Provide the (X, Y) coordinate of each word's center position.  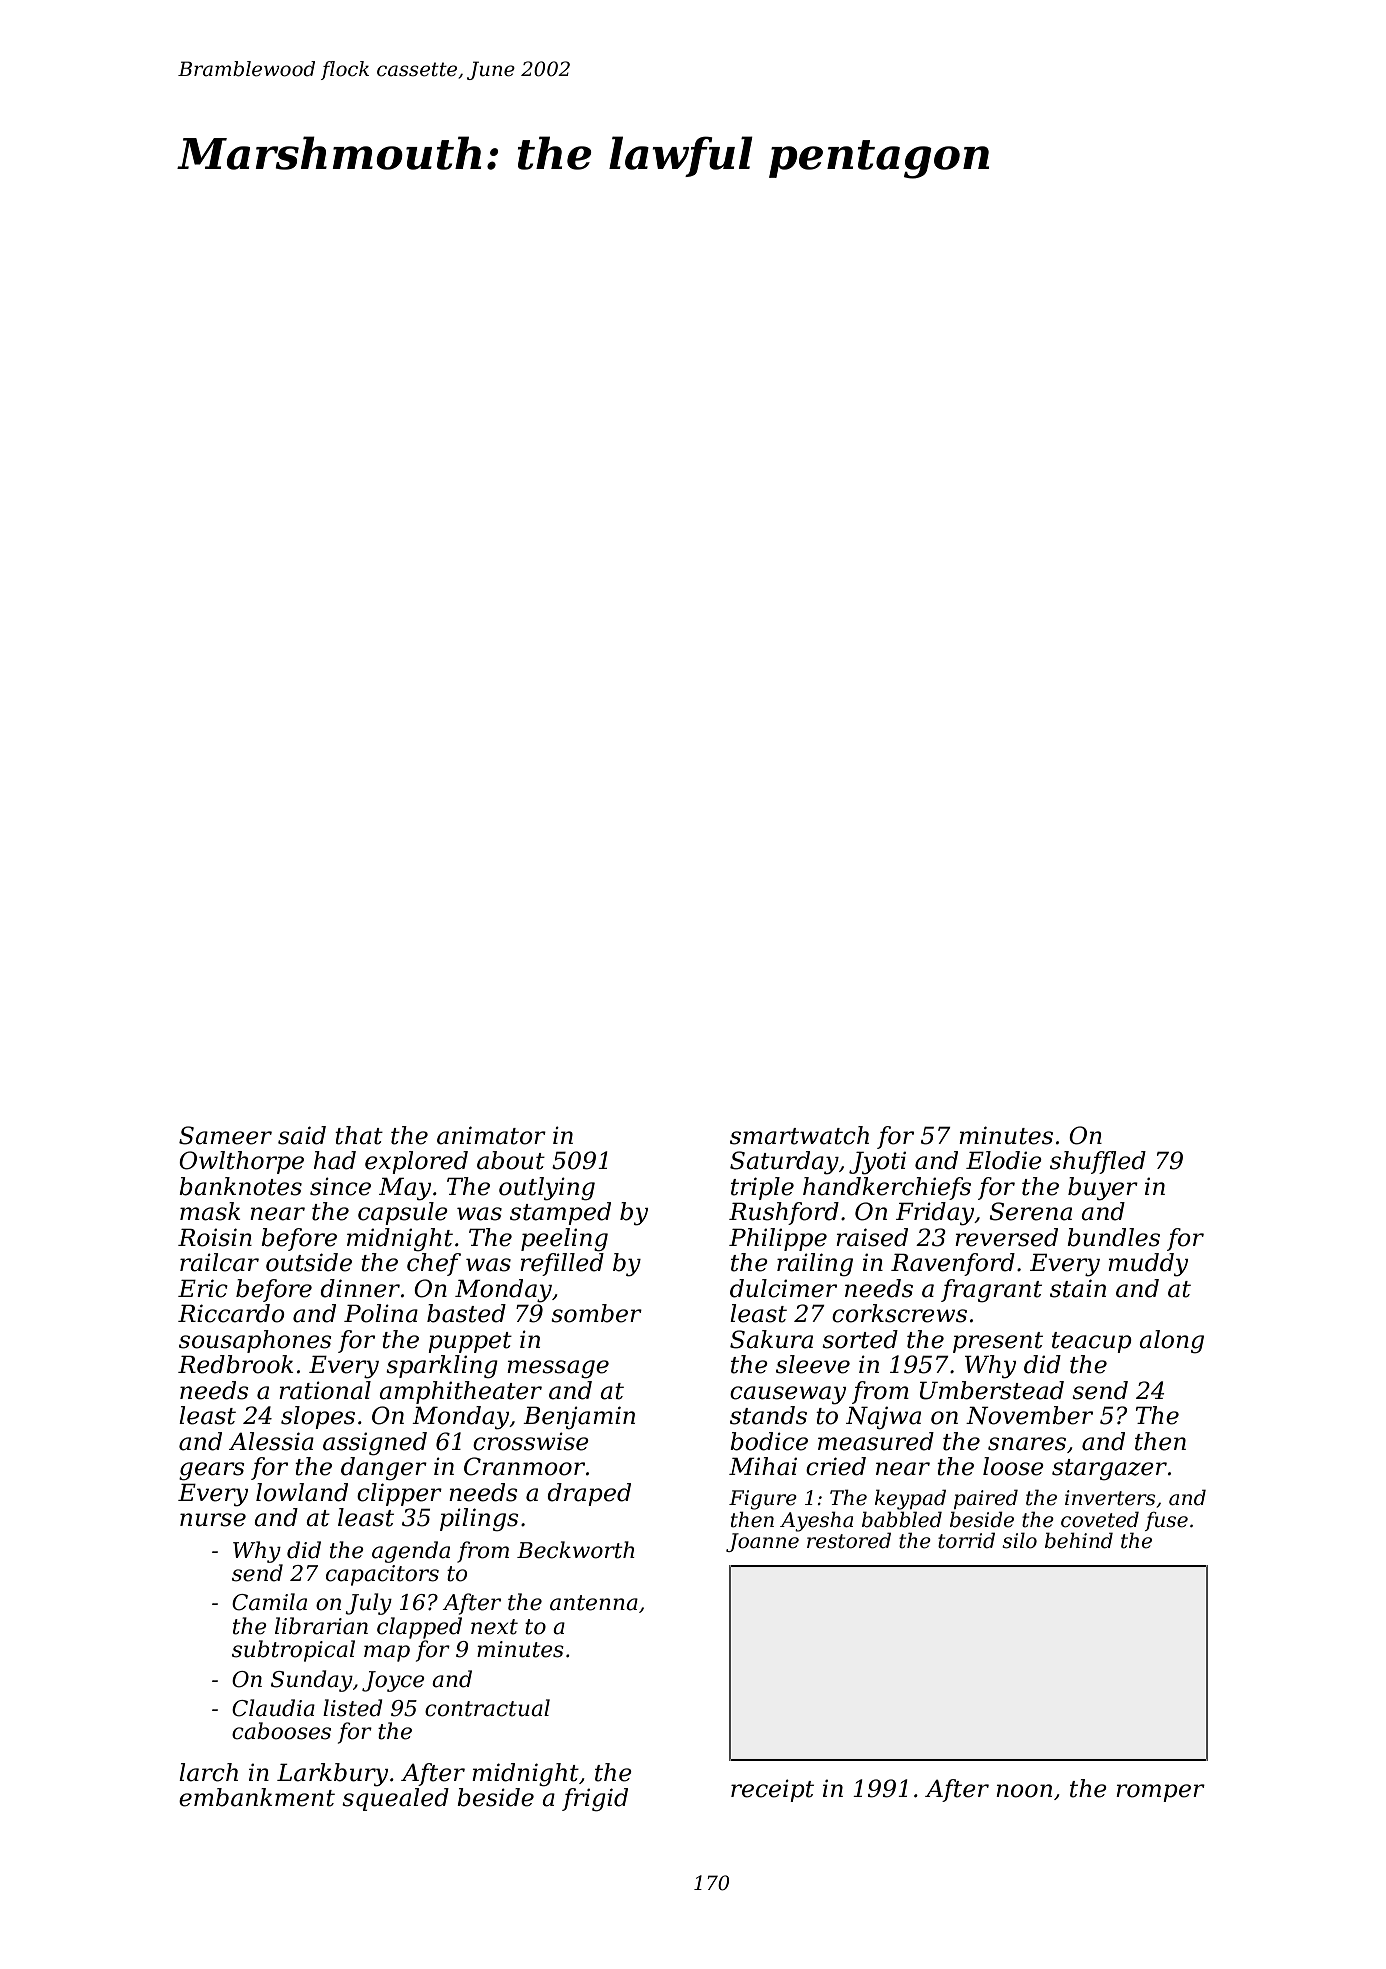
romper (1160, 1793)
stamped (560, 1213)
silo (1019, 1540)
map (387, 1653)
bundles (1113, 1237)
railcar (219, 1262)
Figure (763, 1500)
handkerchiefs (887, 1188)
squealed (395, 1799)
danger (384, 1468)
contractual (487, 1708)
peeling (564, 1240)
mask (210, 1211)
